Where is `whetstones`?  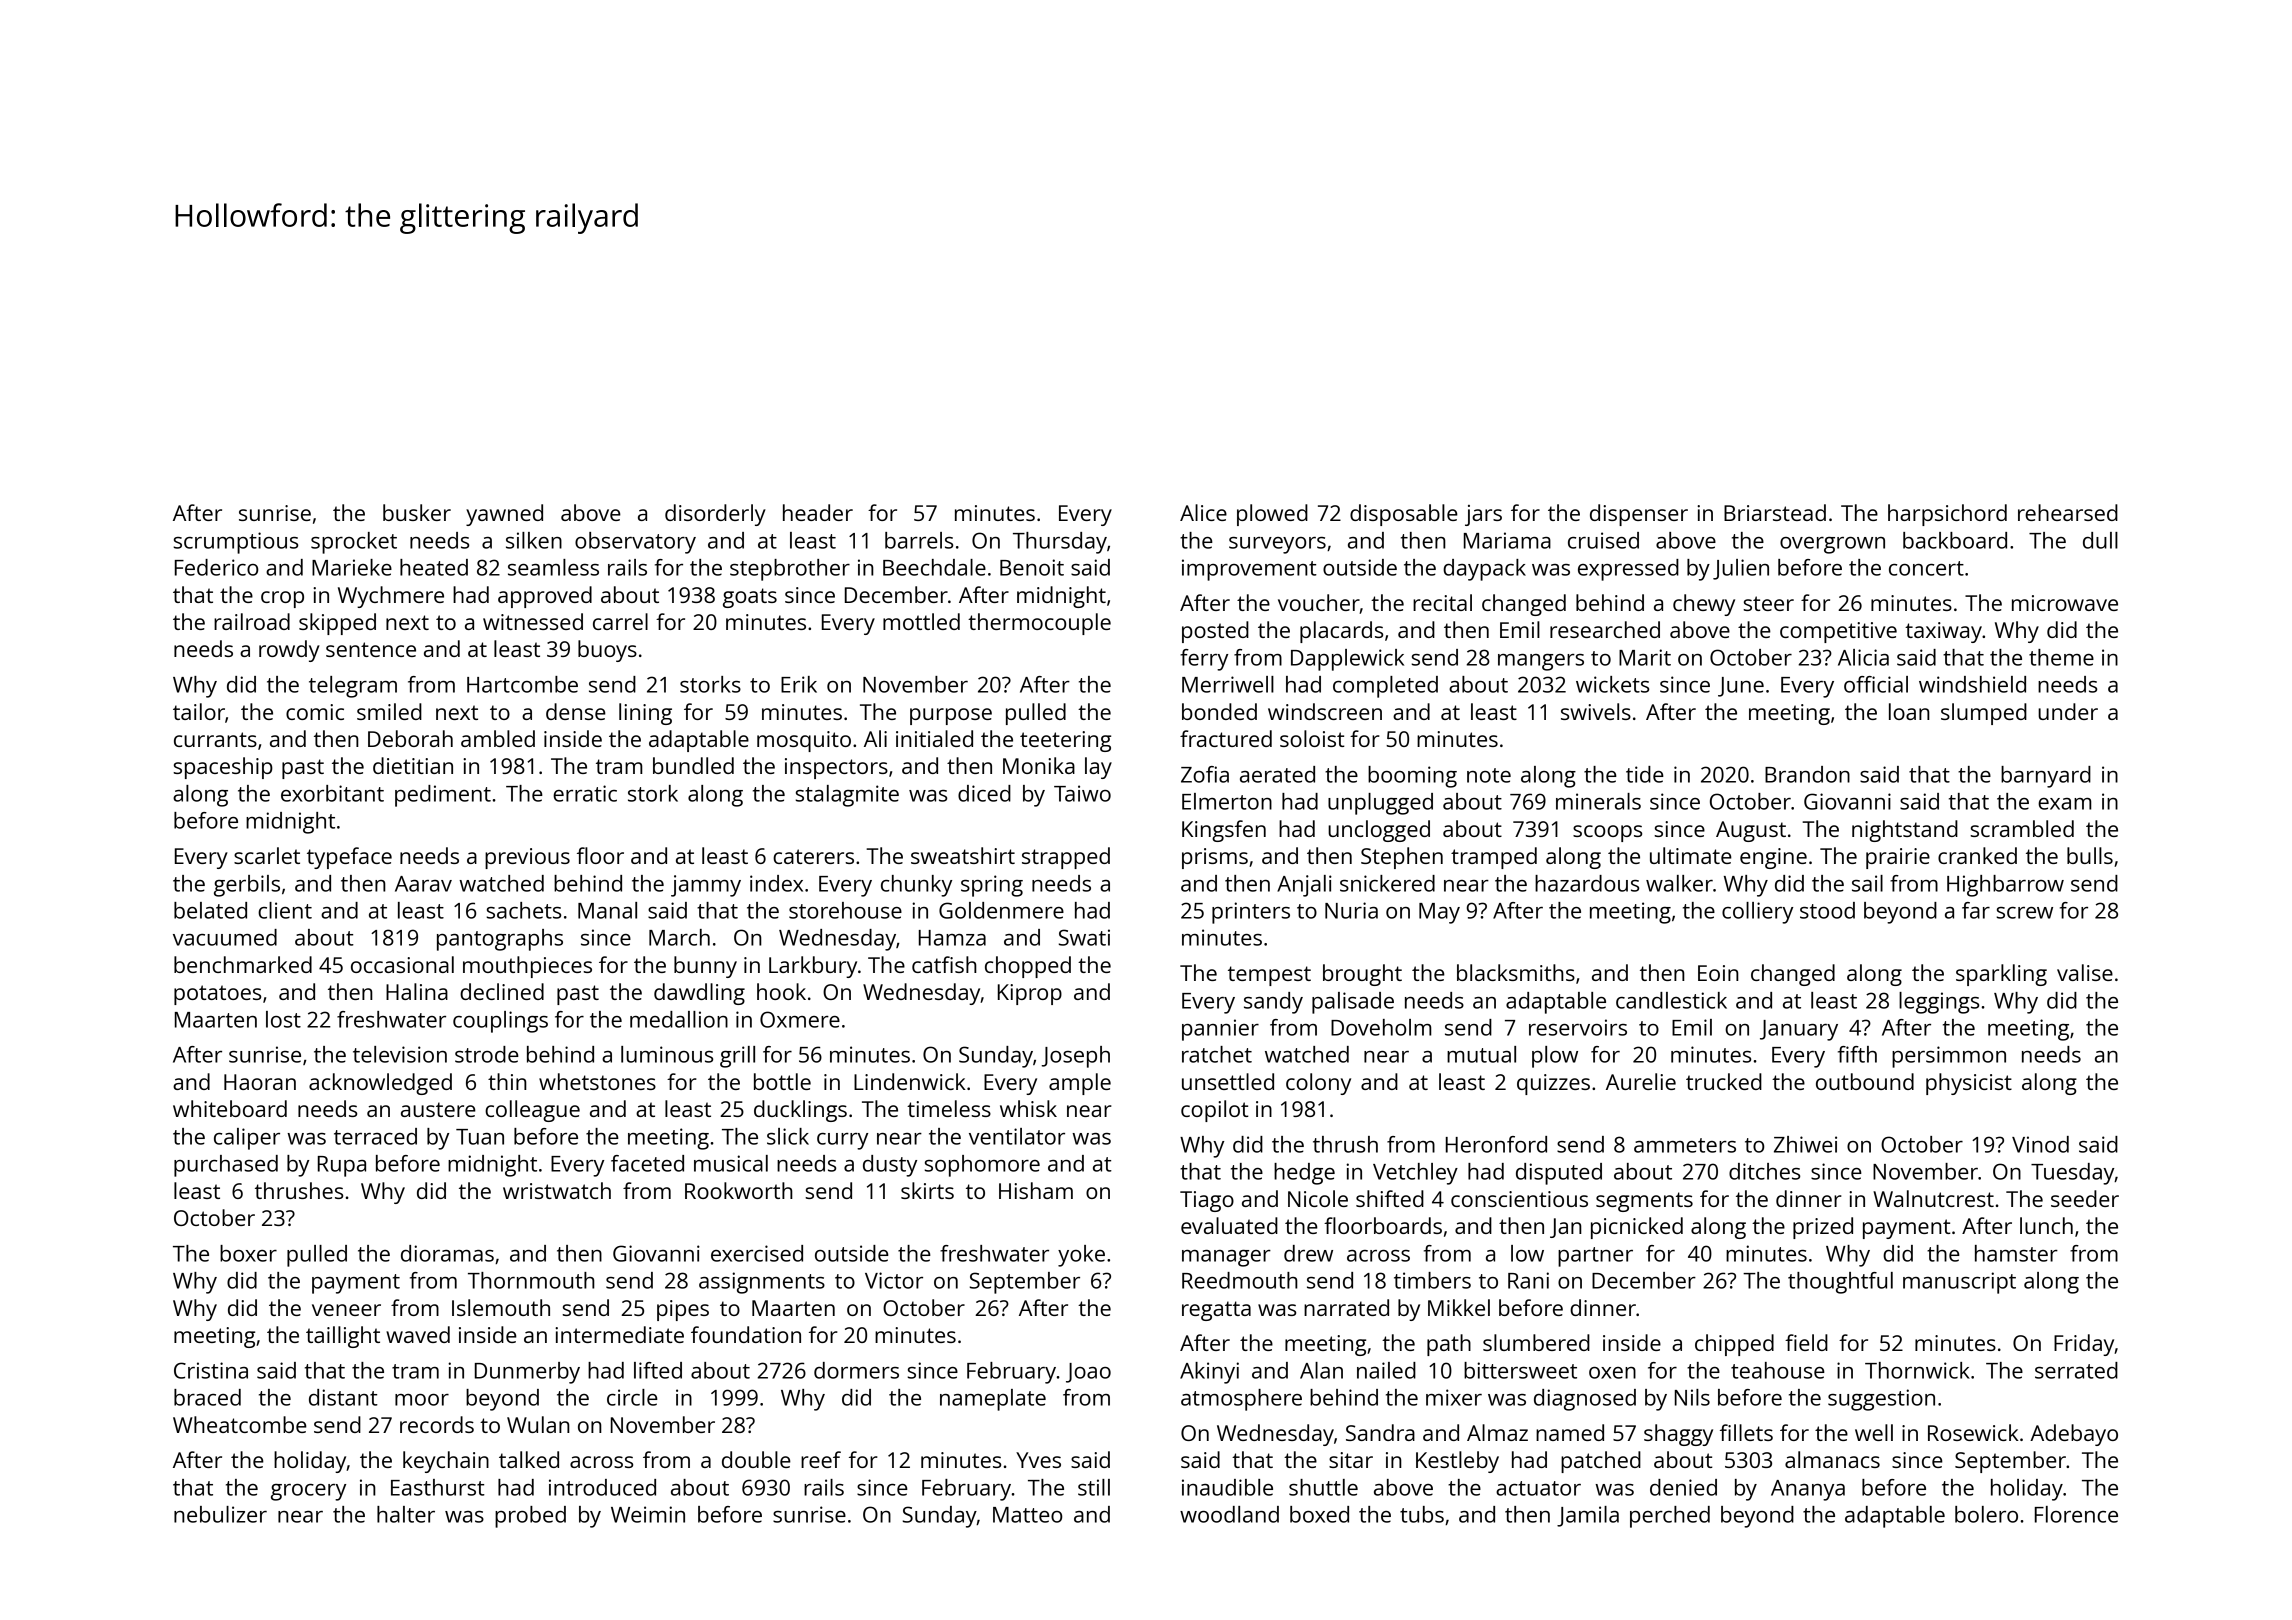
whetstones is located at coordinates (597, 1081).
